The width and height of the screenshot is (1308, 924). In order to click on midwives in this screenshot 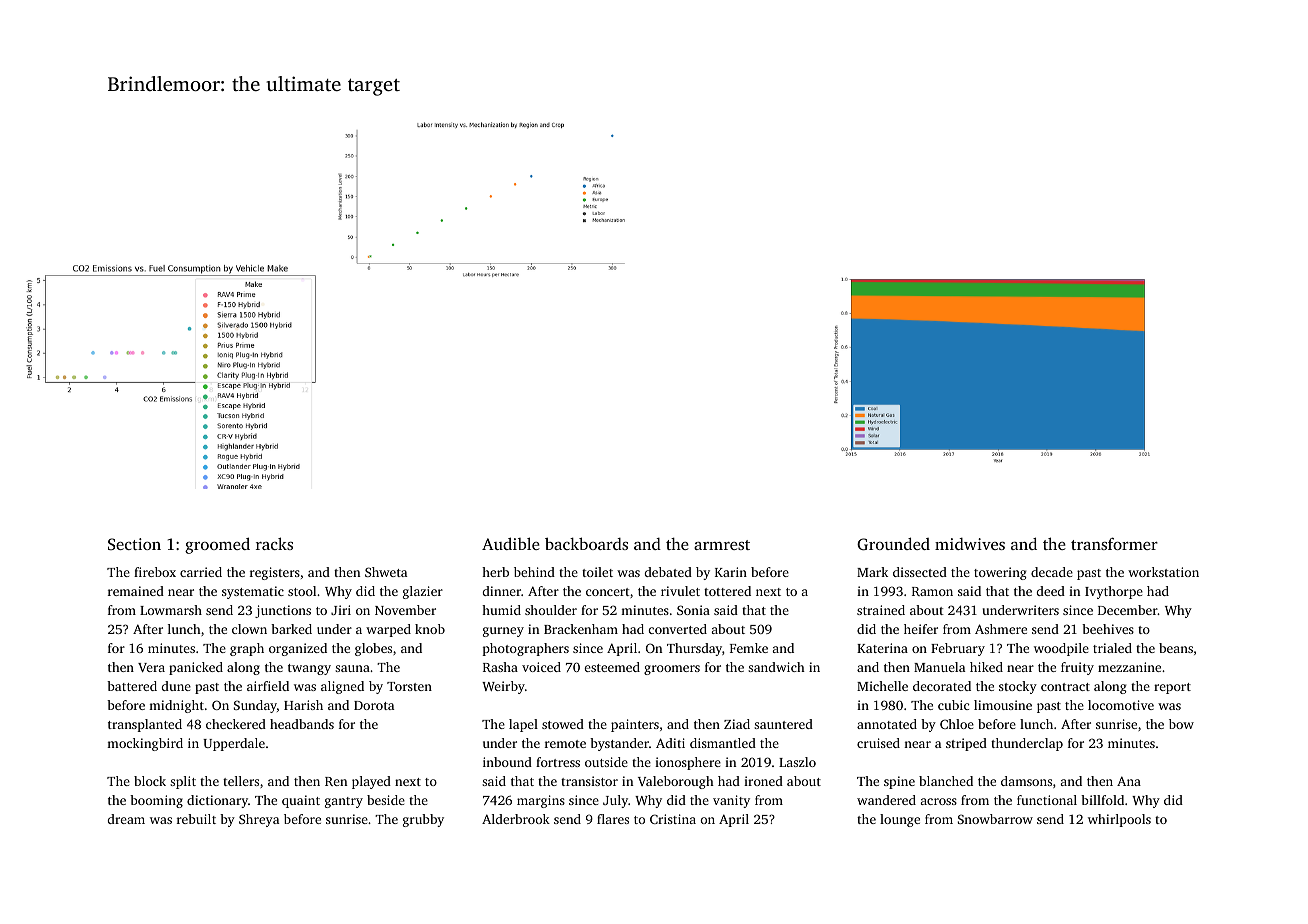, I will do `click(970, 544)`.
